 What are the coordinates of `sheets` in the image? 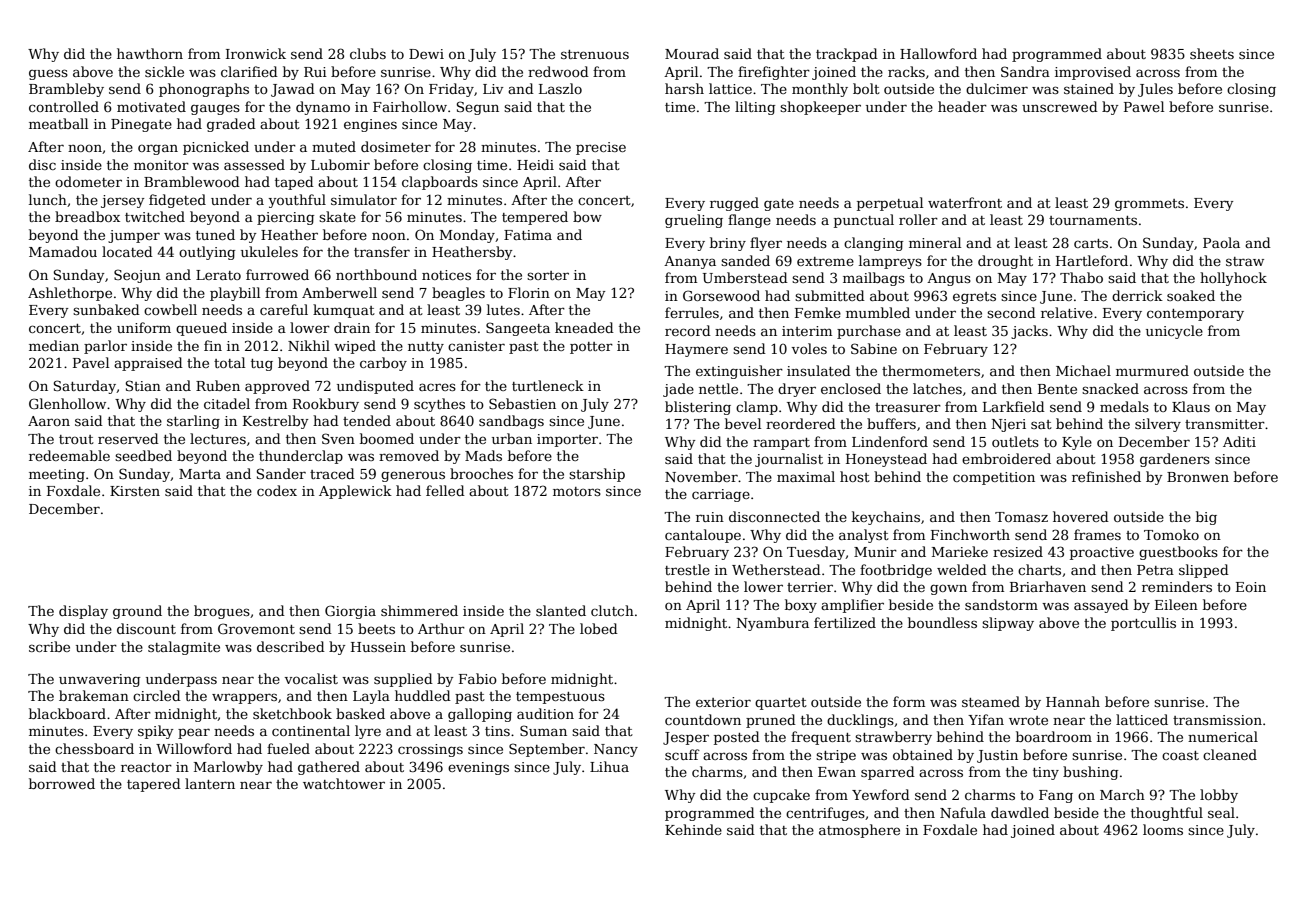 It's located at (1212, 53).
